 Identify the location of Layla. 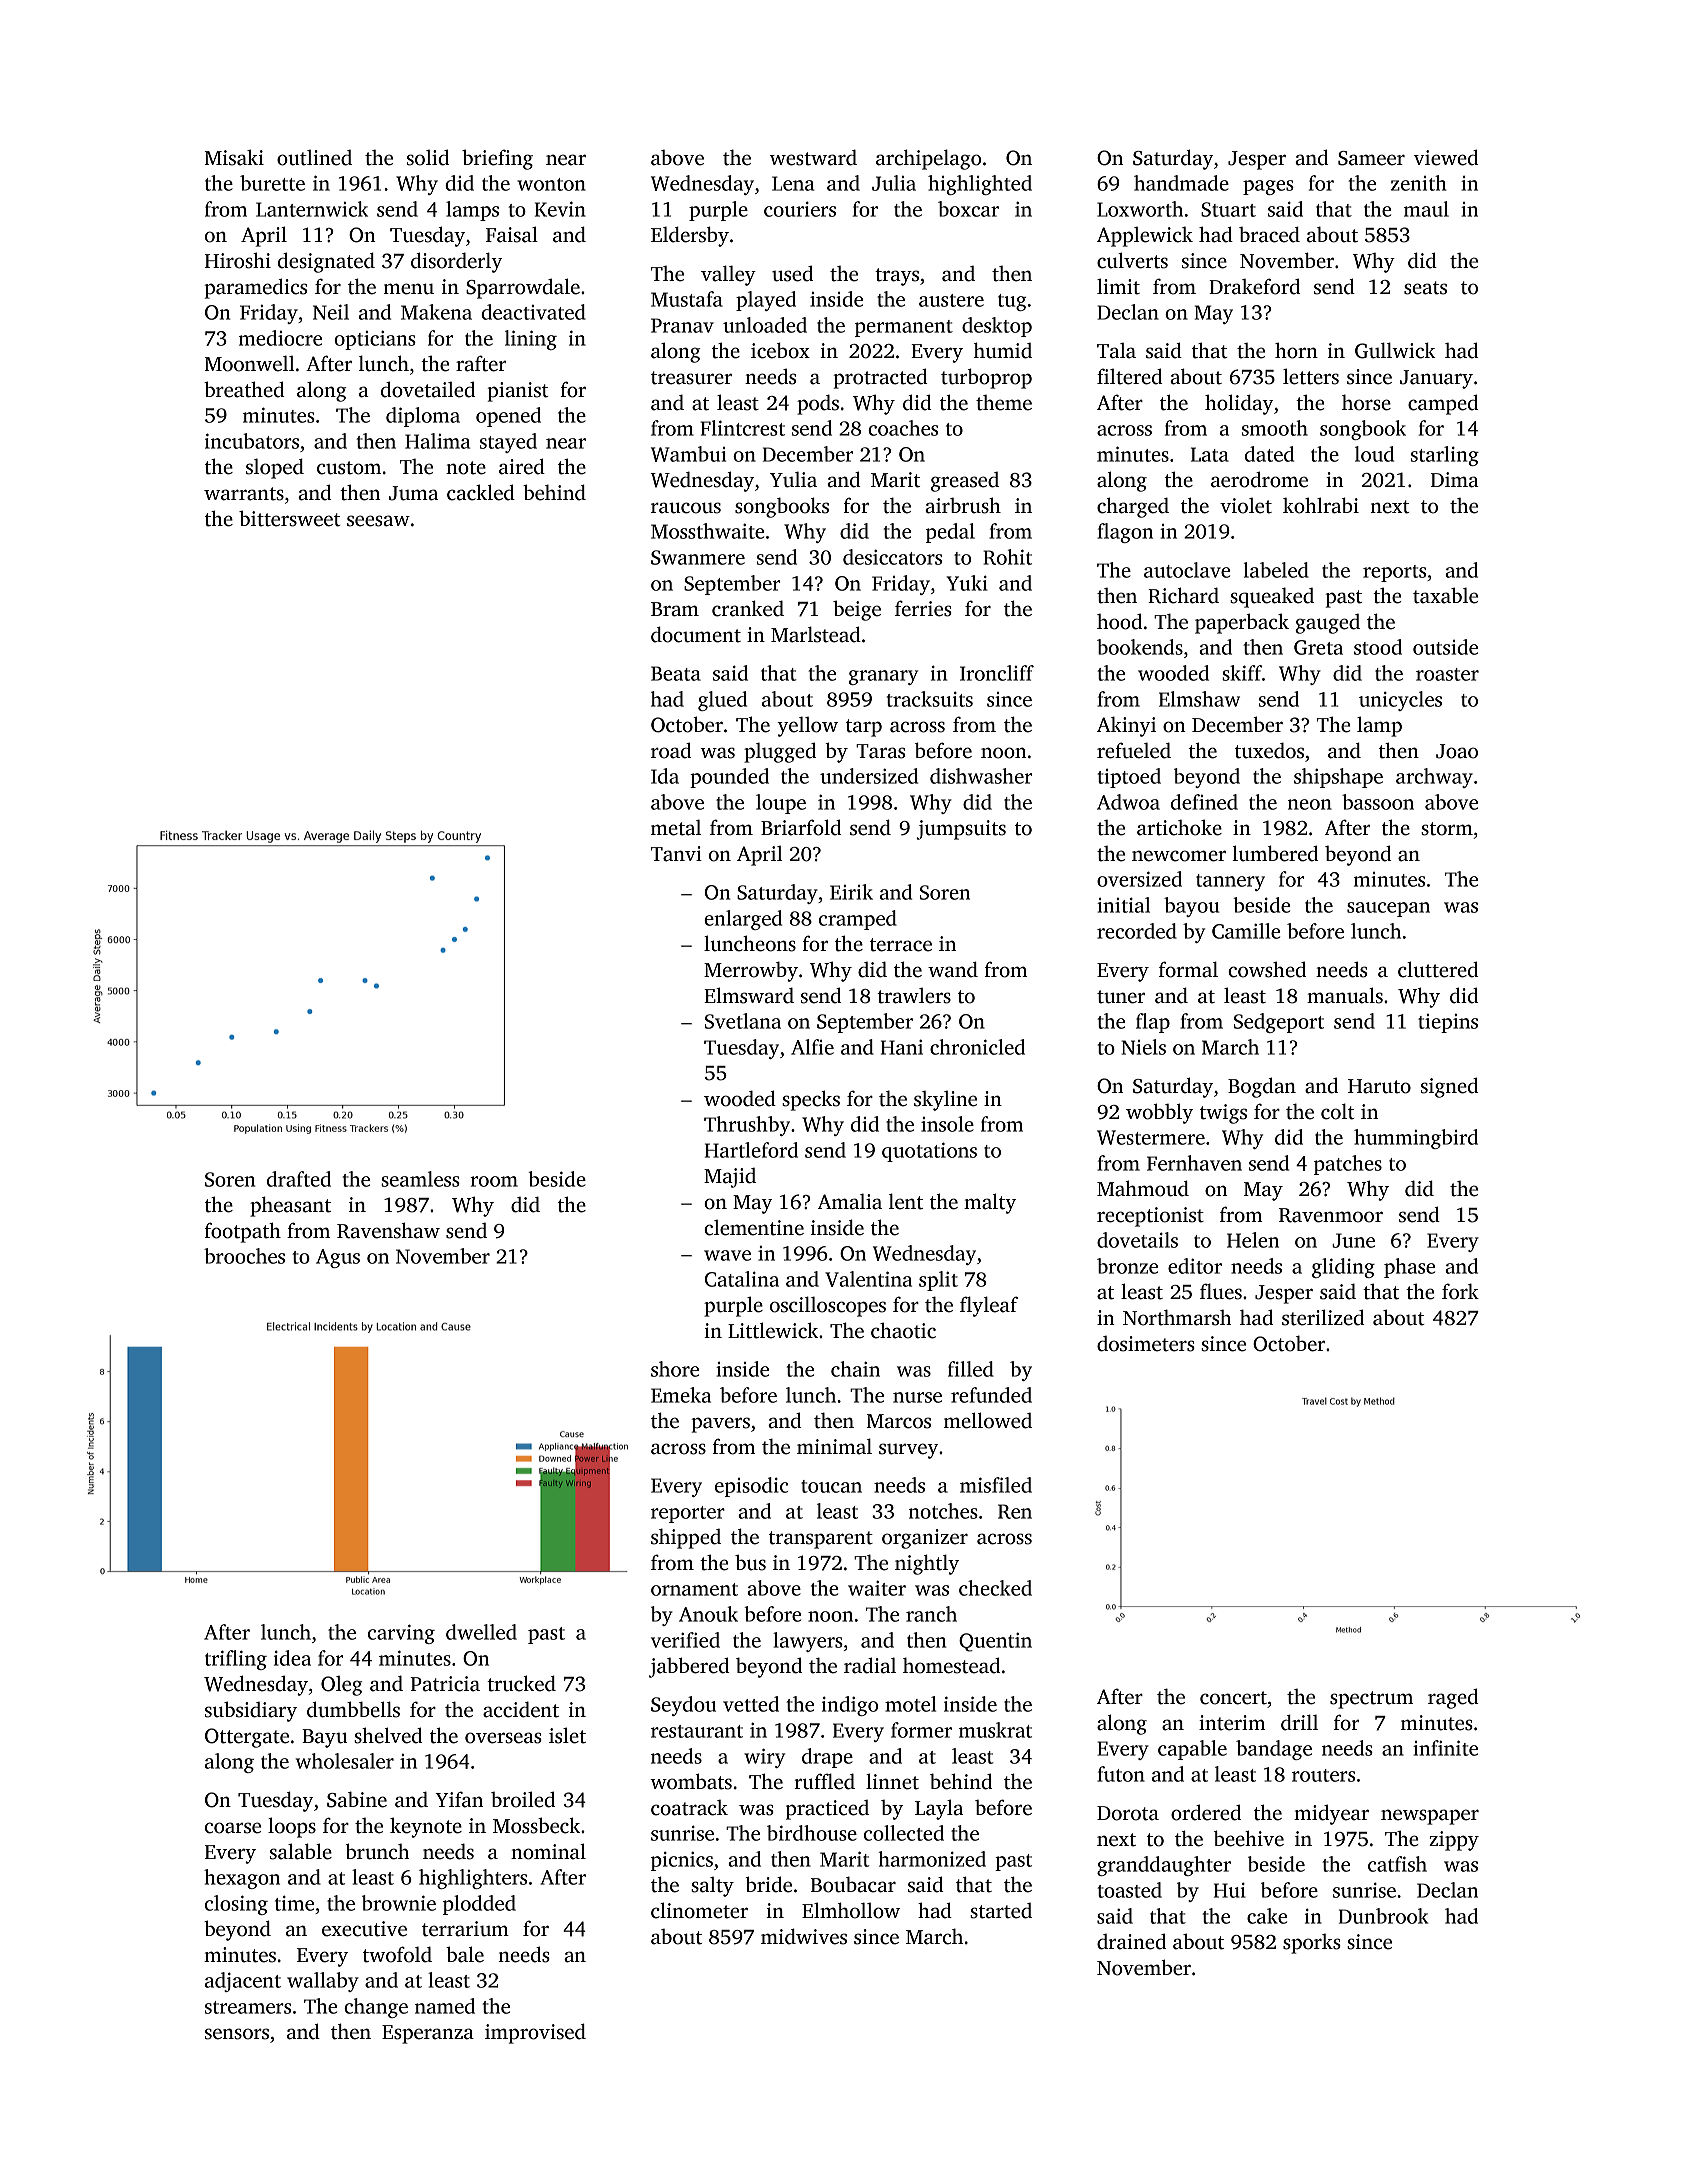
(939, 1809).
